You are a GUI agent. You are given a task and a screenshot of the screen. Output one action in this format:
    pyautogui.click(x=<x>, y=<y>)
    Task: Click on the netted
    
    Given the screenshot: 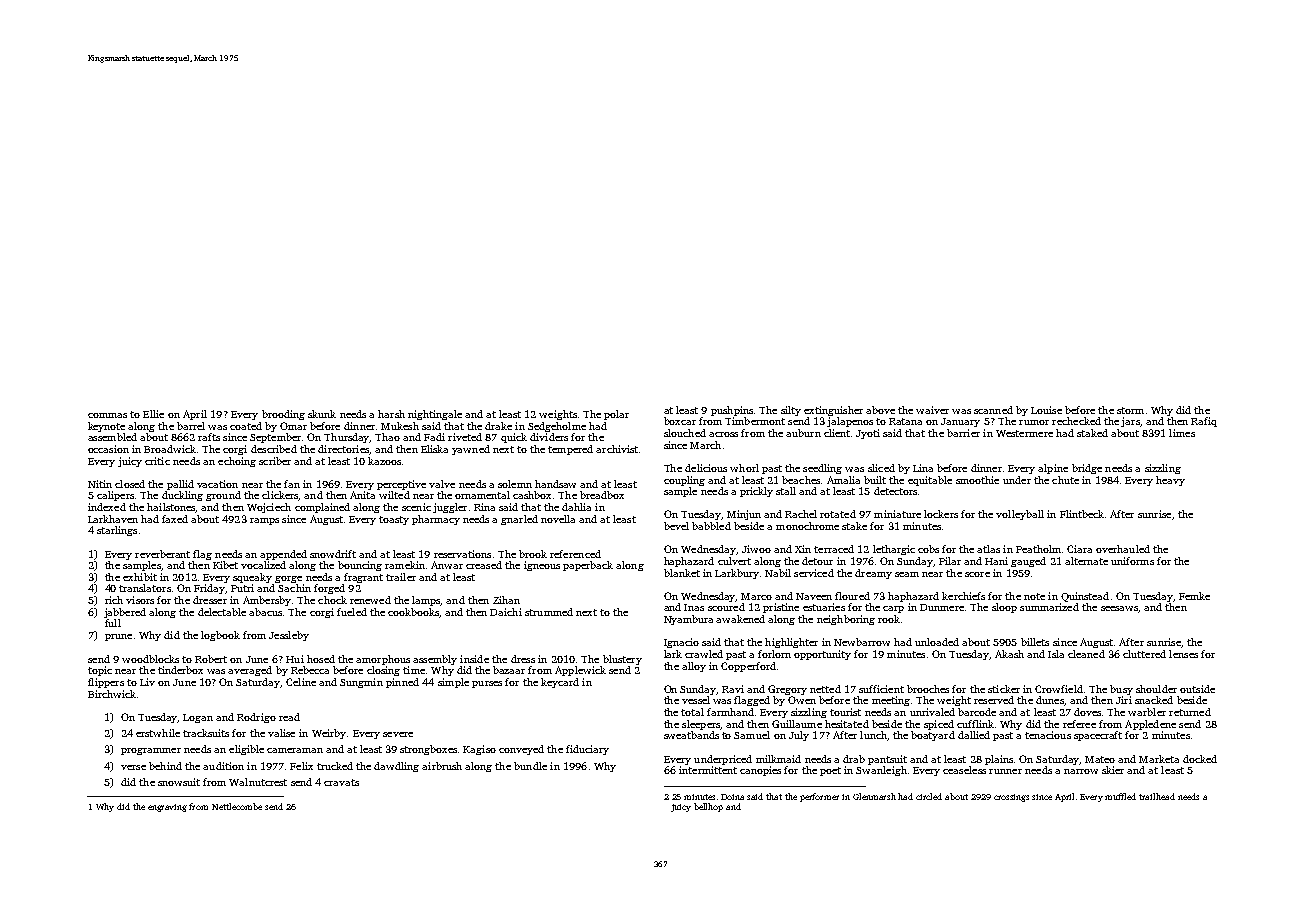 What is the action you would take?
    pyautogui.click(x=825, y=689)
